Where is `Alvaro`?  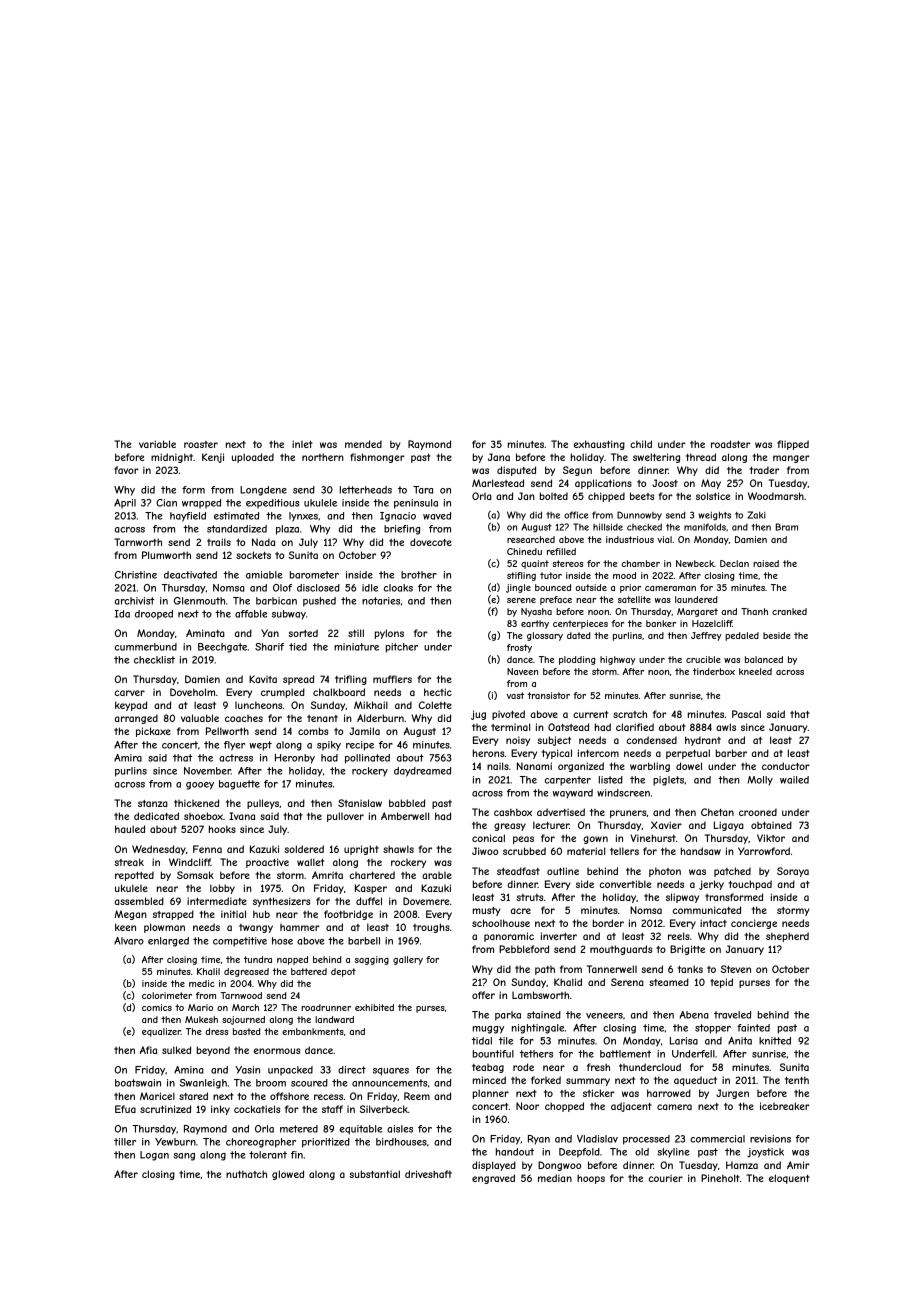
Alvaro is located at coordinates (129, 941).
